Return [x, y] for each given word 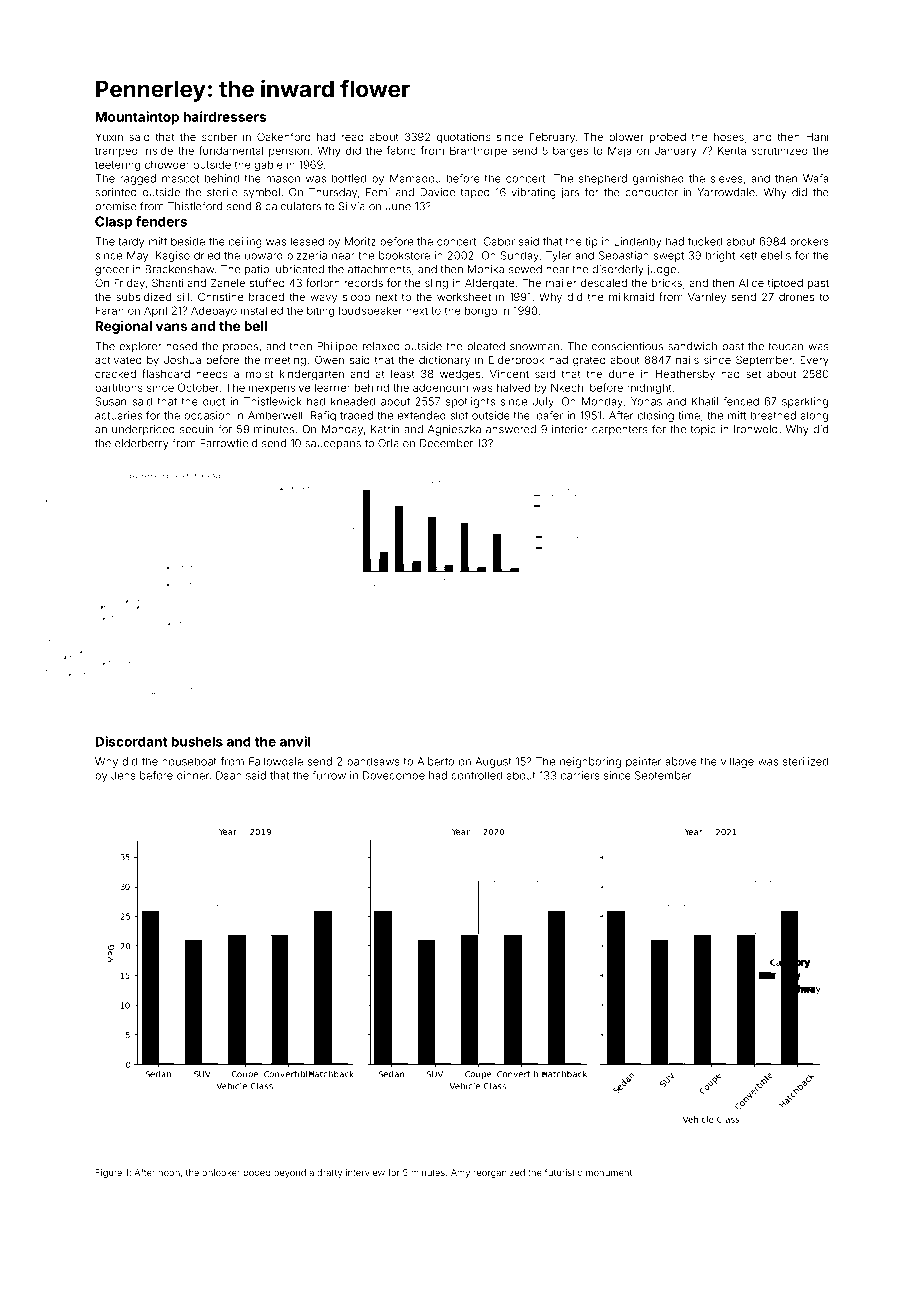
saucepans [333, 445]
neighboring [590, 762]
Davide [437, 192]
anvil [295, 741]
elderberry [142, 444]
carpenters [620, 431]
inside [158, 150]
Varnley [707, 298]
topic [703, 430]
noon [169, 1173]
